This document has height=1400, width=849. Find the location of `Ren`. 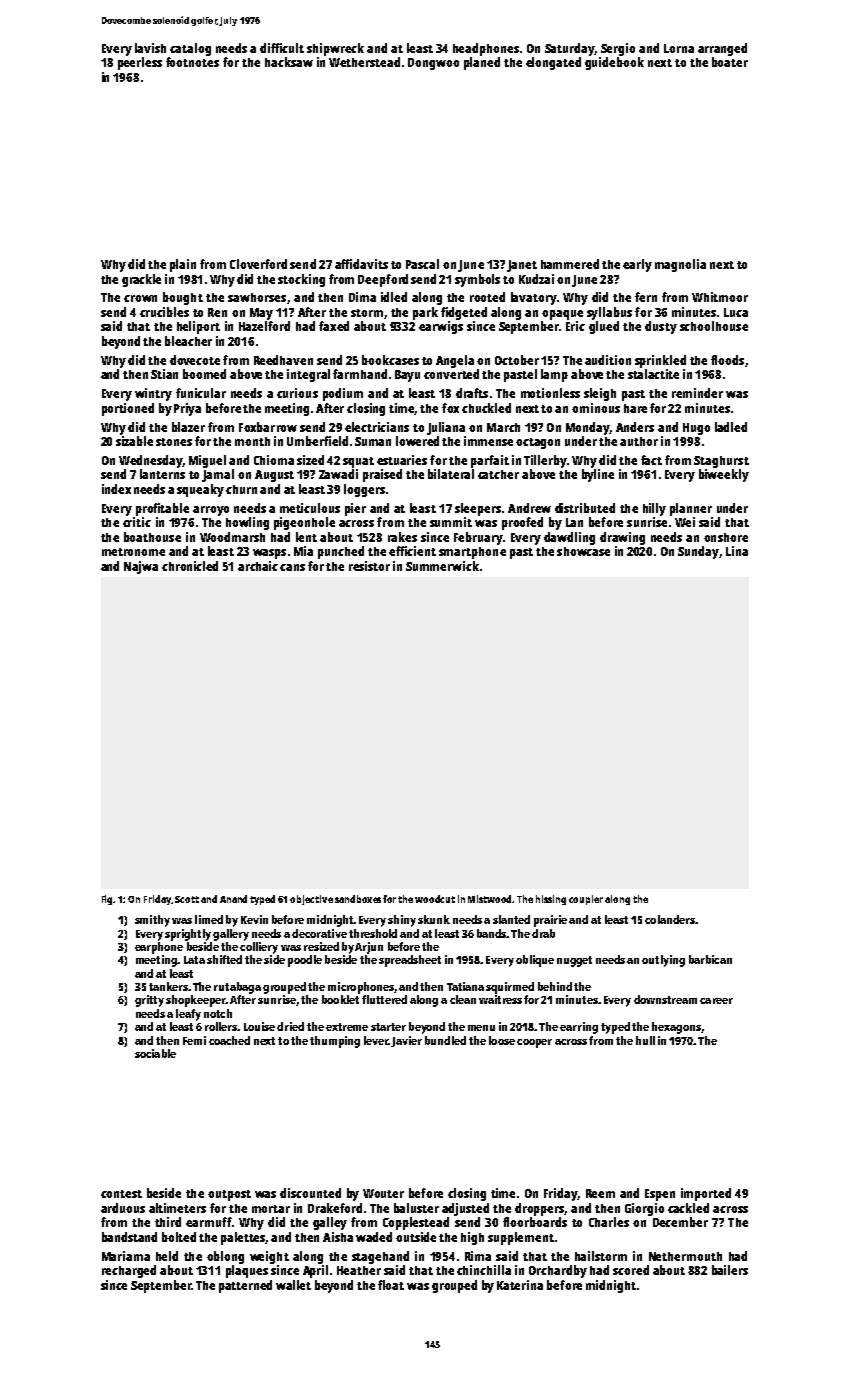

Ren is located at coordinates (217, 312).
